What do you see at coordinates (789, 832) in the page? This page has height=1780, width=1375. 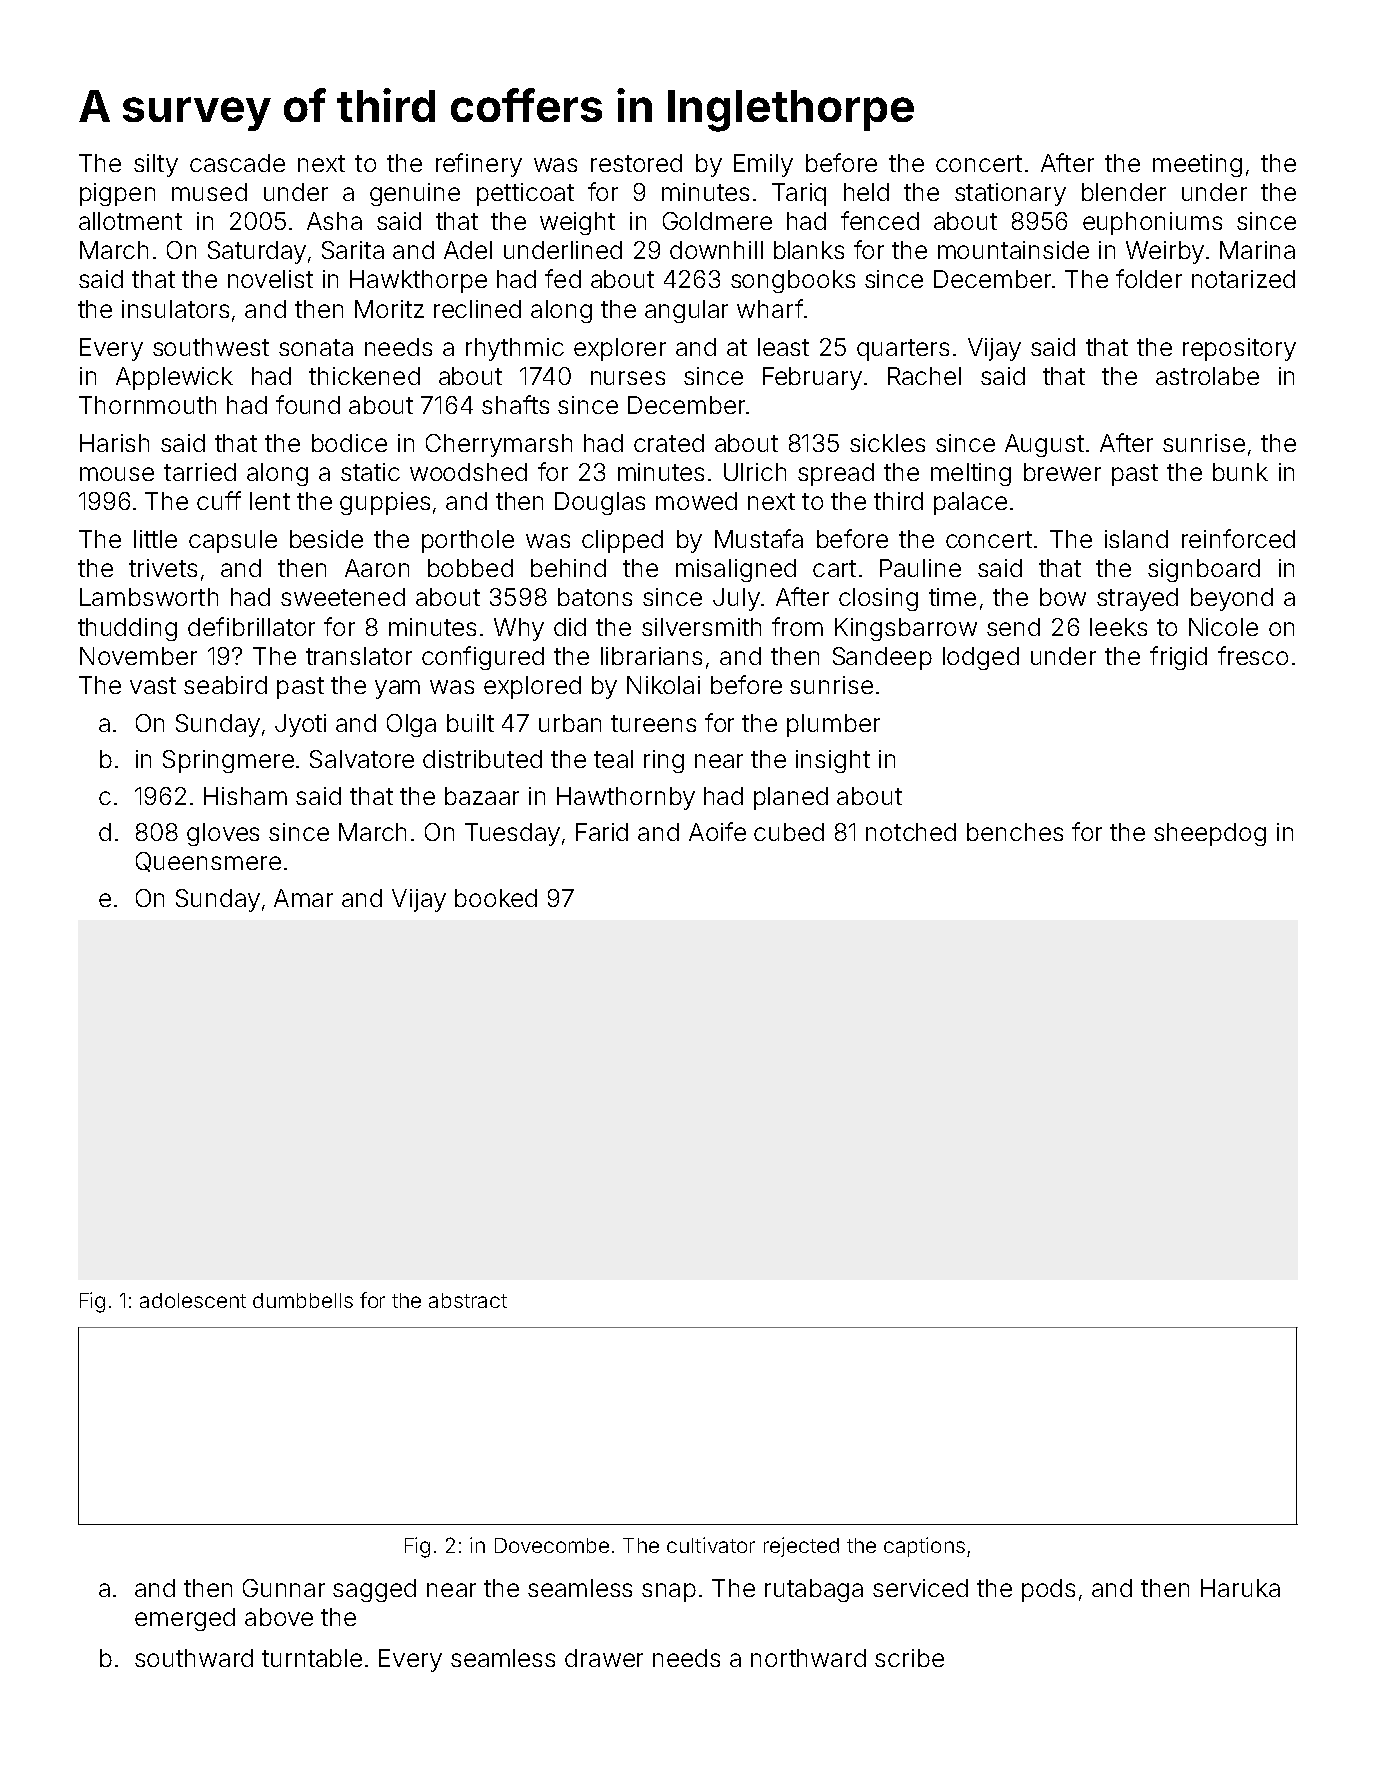 I see `cubed` at bounding box center [789, 832].
